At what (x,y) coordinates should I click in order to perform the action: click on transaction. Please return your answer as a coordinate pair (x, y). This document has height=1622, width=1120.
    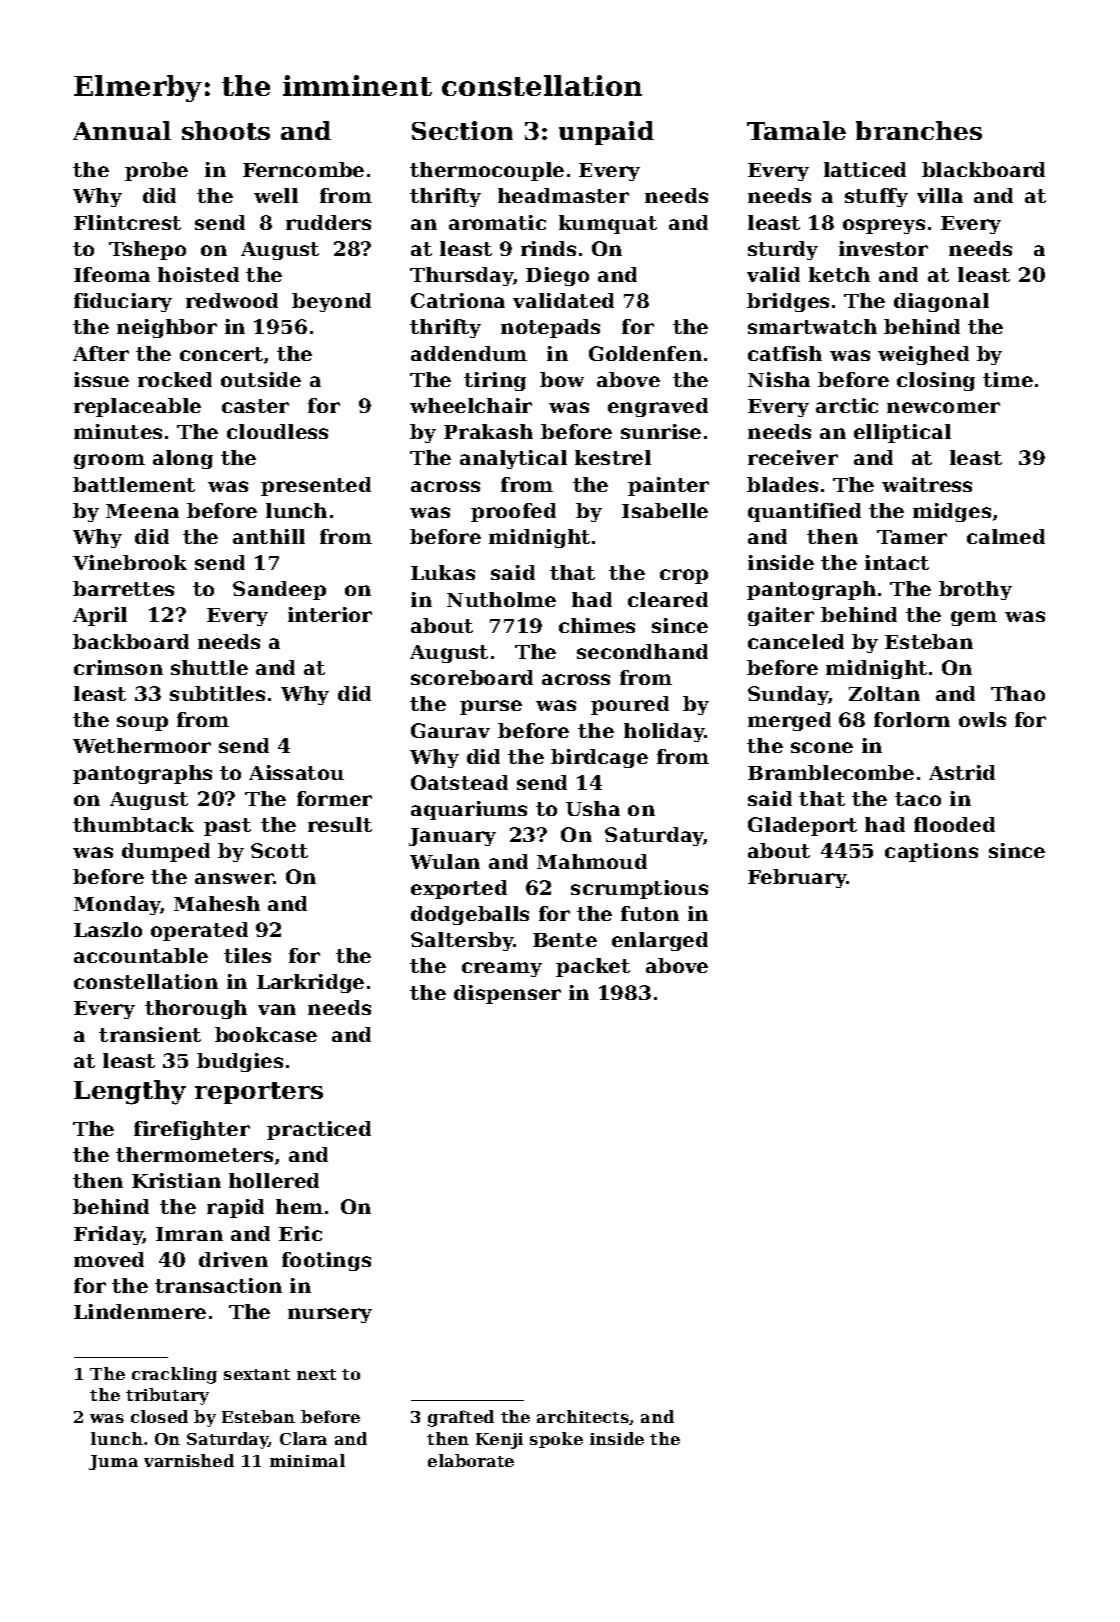
    Looking at the image, I should click on (218, 1285).
